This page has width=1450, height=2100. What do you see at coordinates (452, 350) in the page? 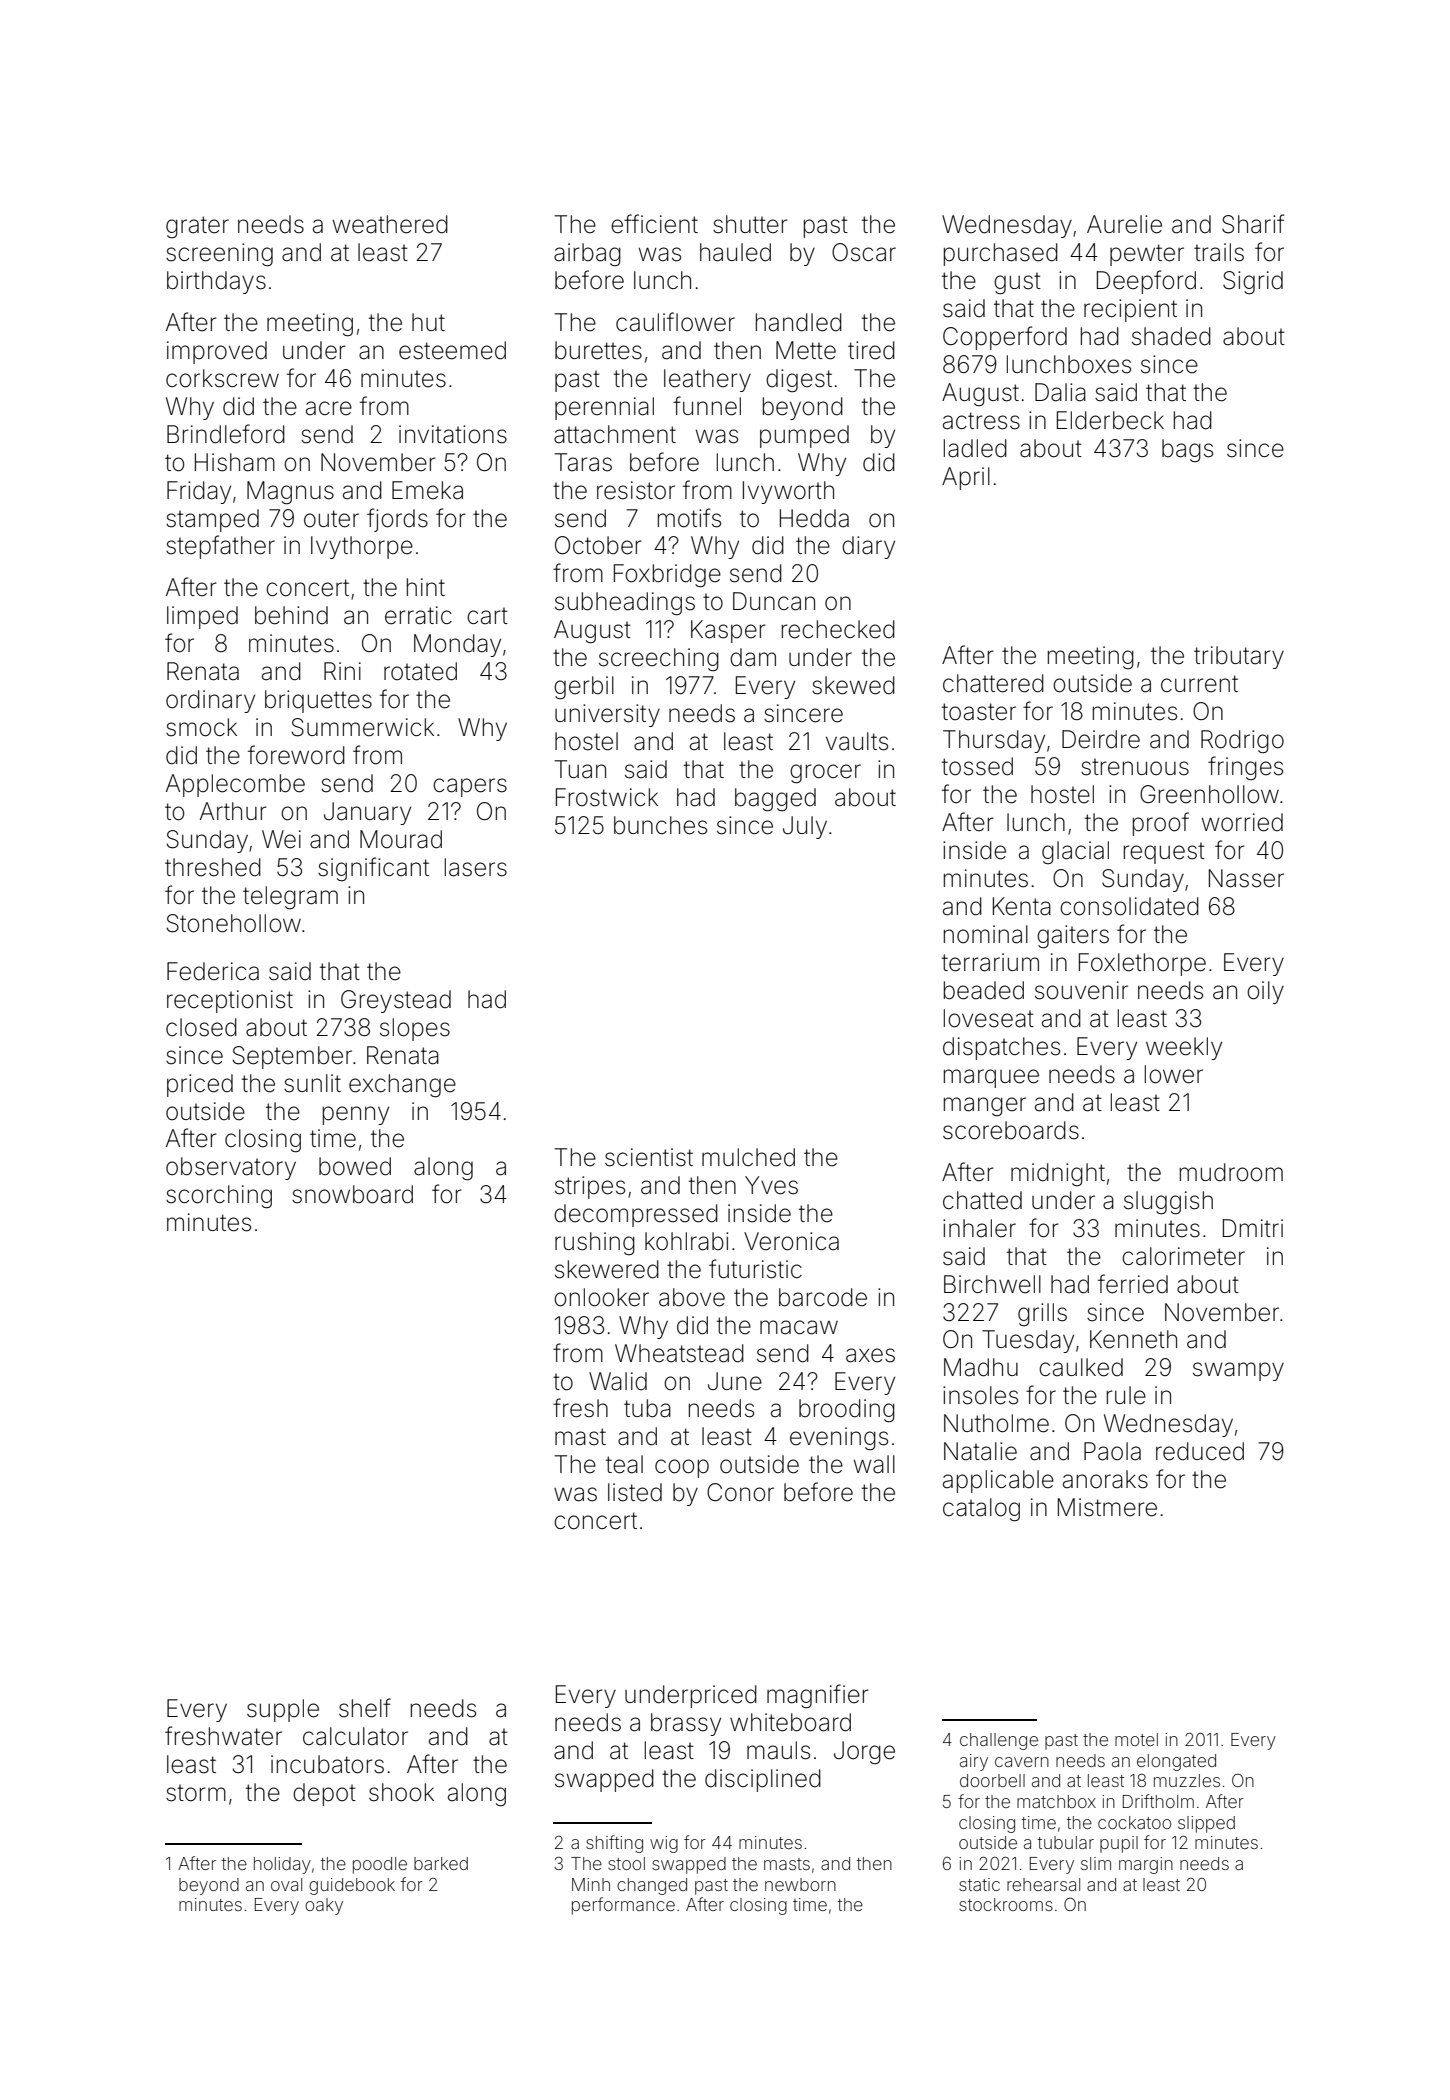
I see `esteemed` at bounding box center [452, 350].
